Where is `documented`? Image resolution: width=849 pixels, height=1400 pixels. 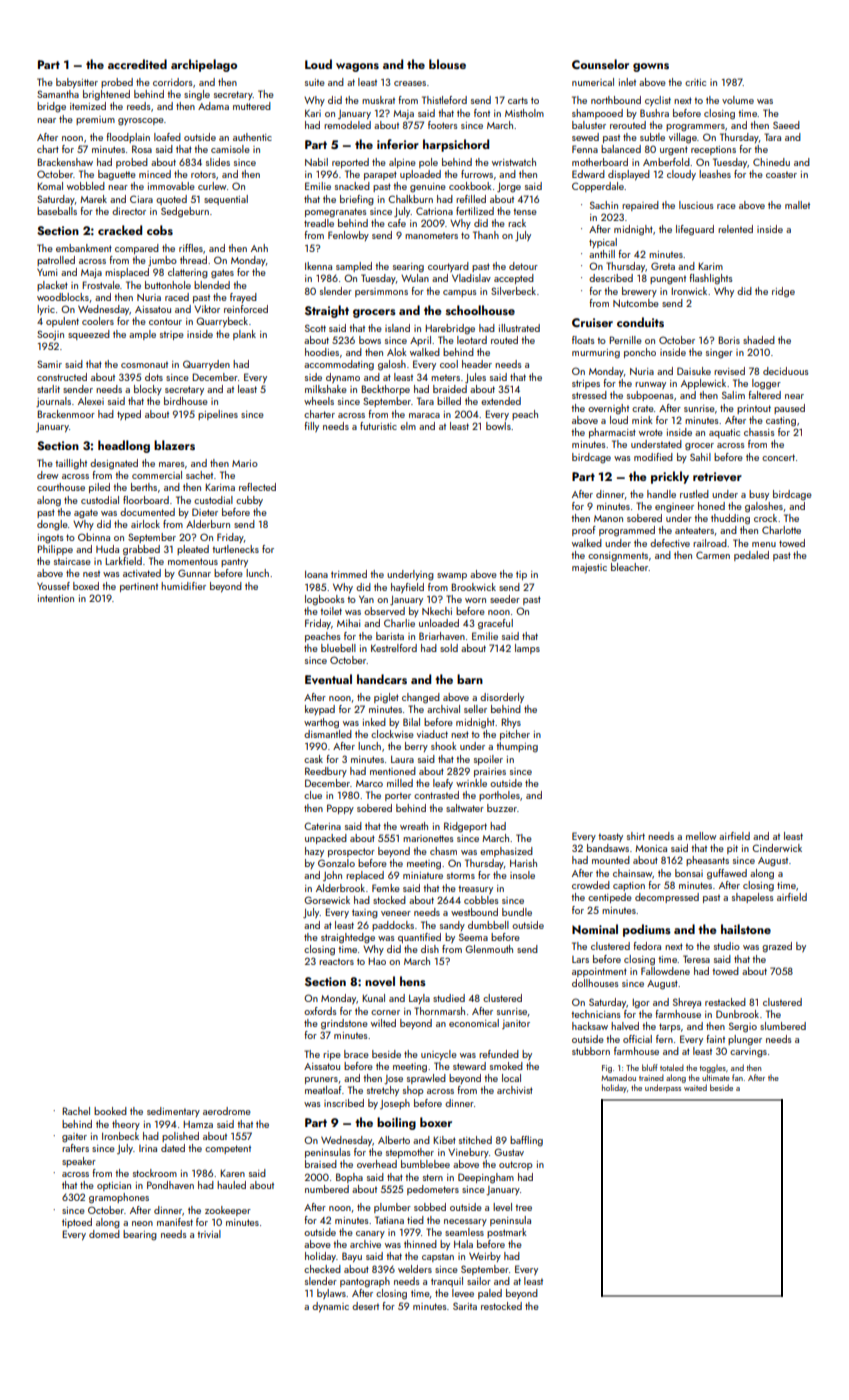 documented is located at coordinates (147, 512).
